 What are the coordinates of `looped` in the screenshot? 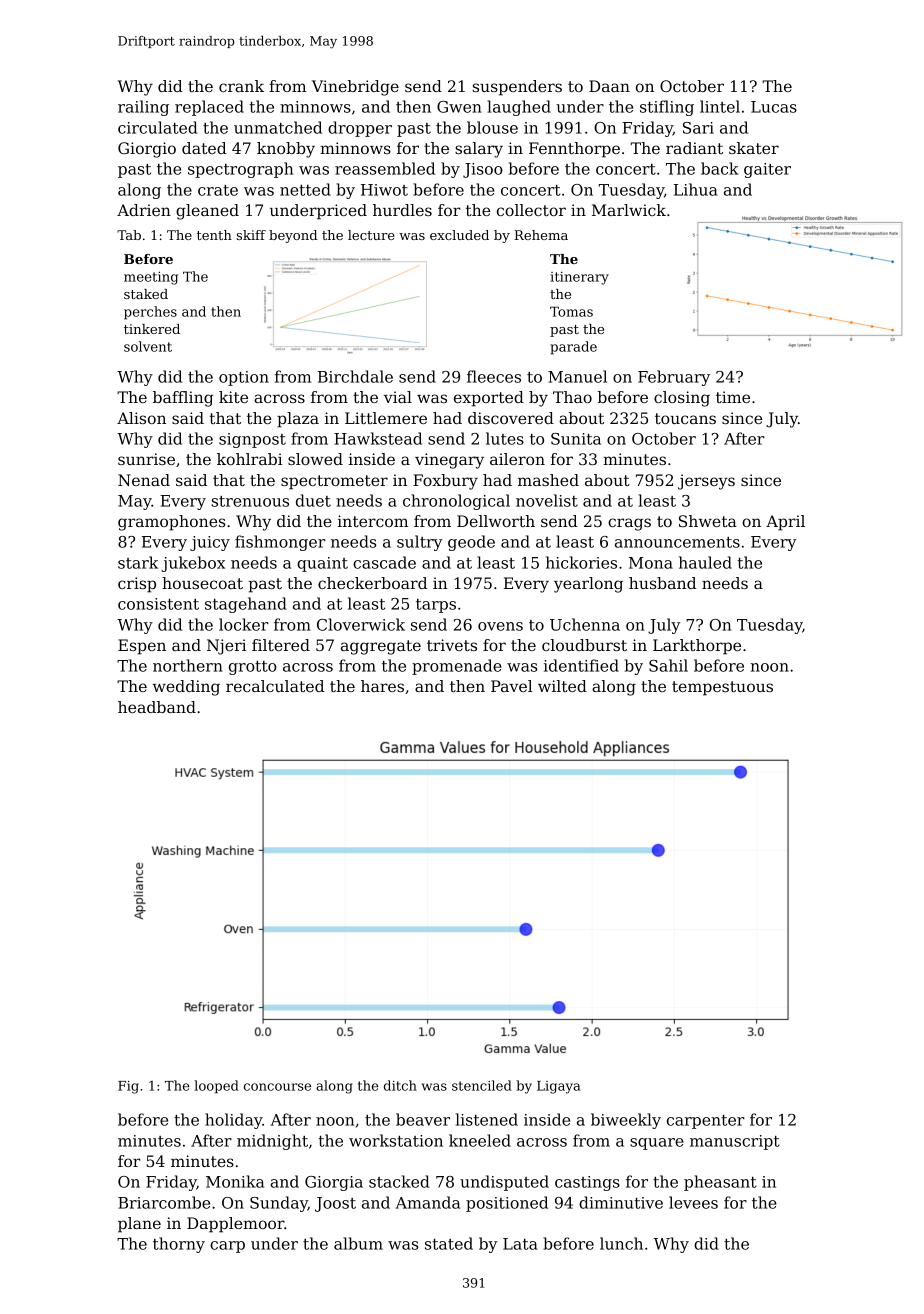 It's located at (216, 1087).
